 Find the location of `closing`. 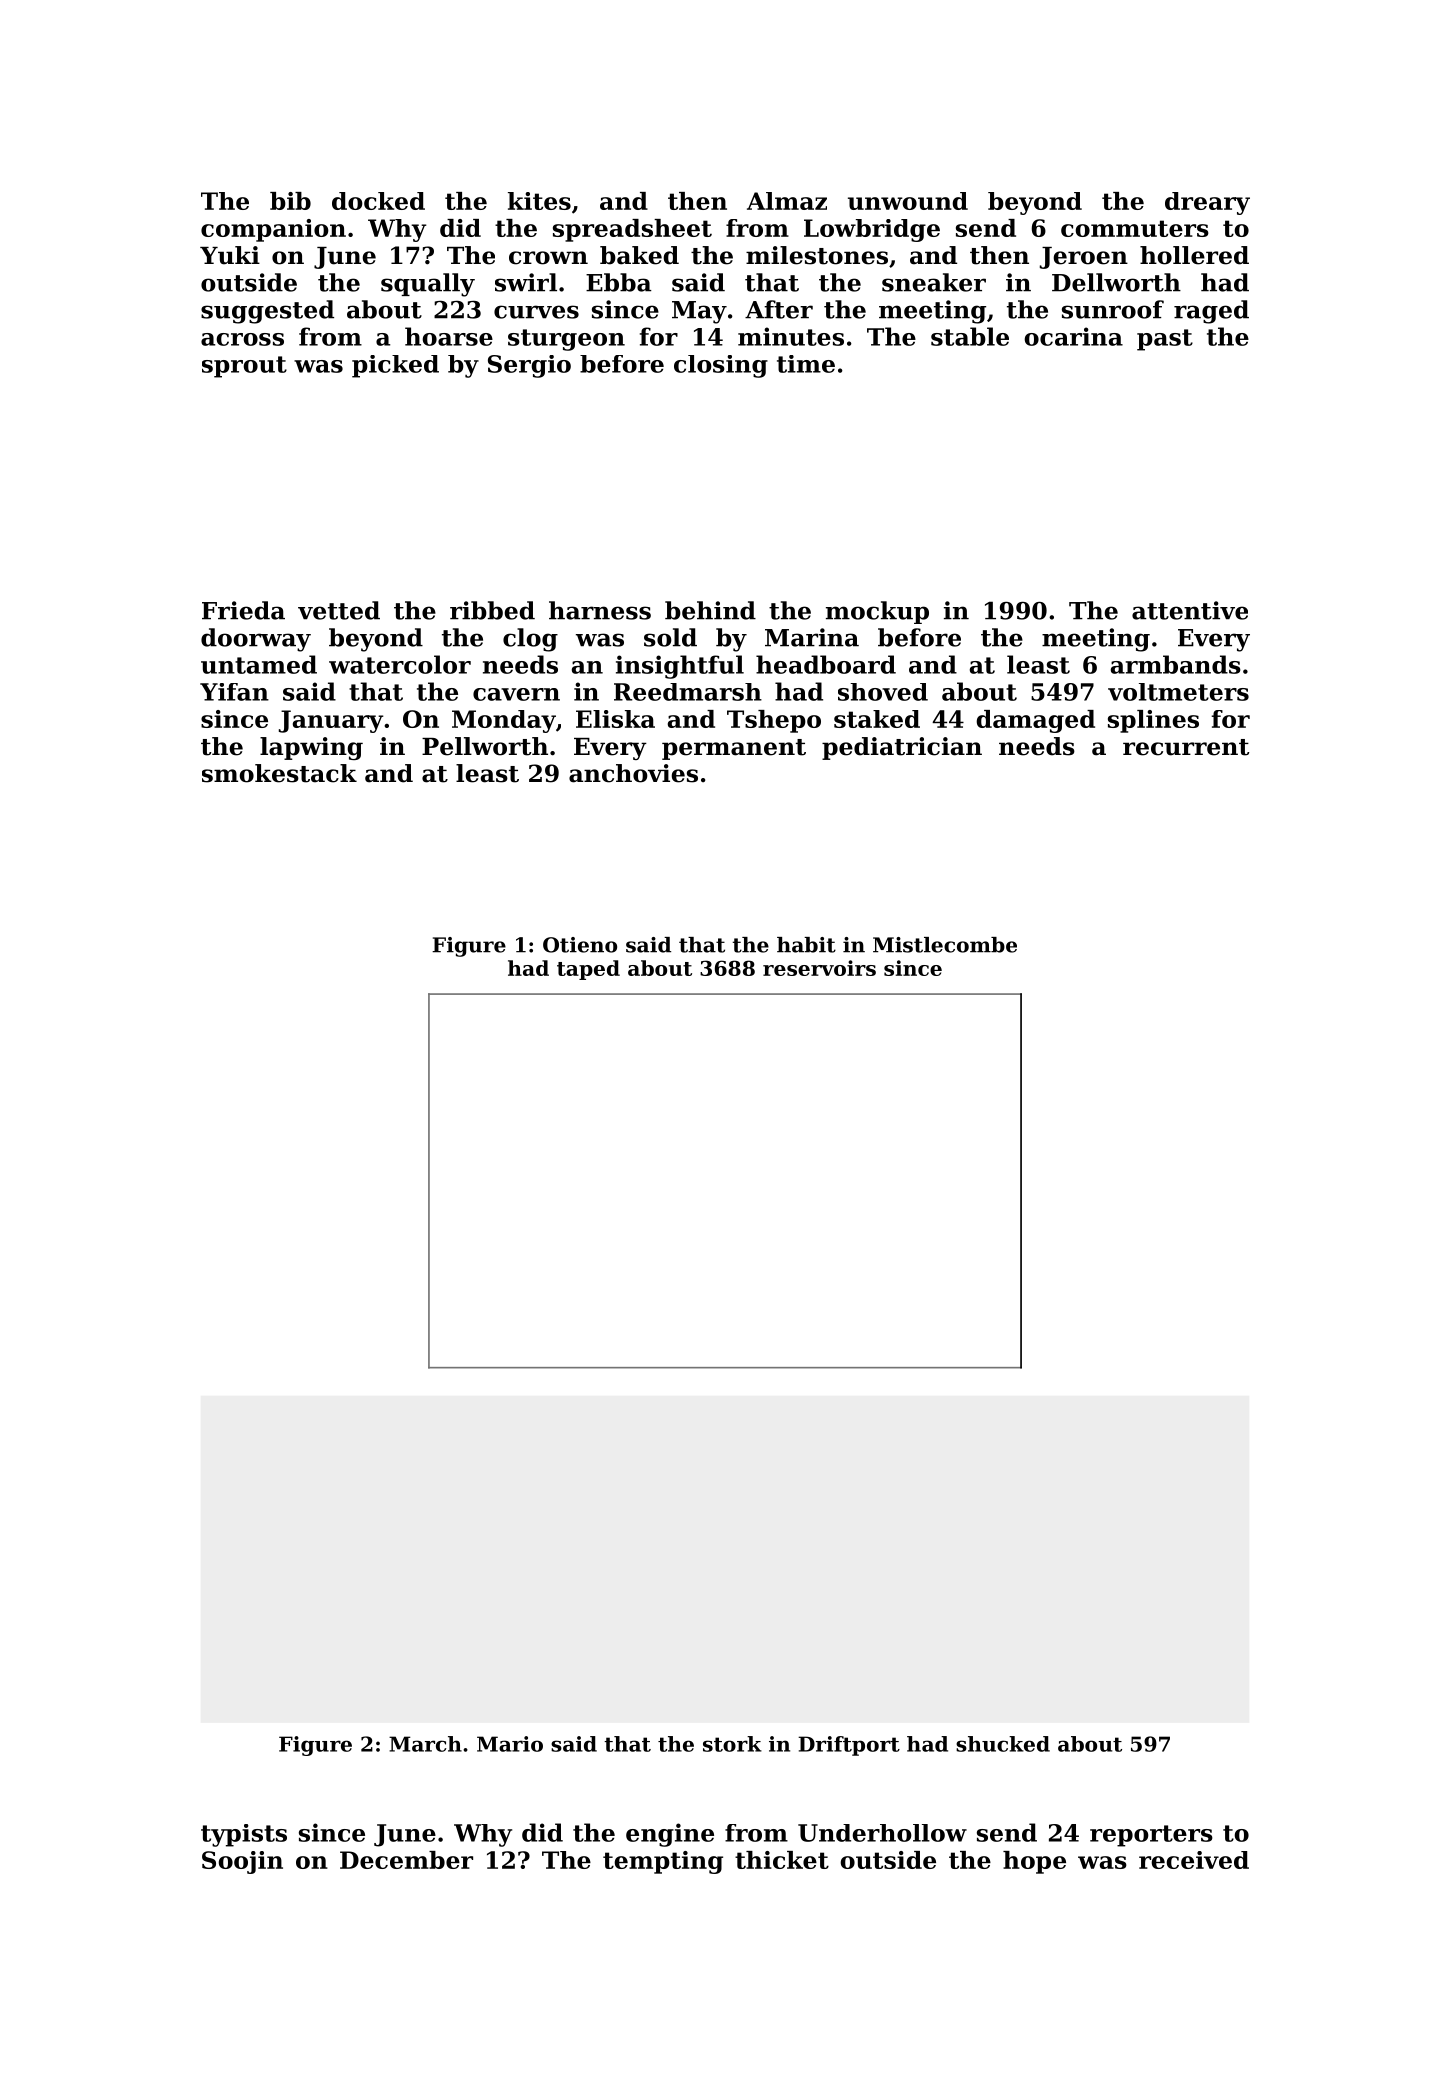

closing is located at coordinates (721, 366).
